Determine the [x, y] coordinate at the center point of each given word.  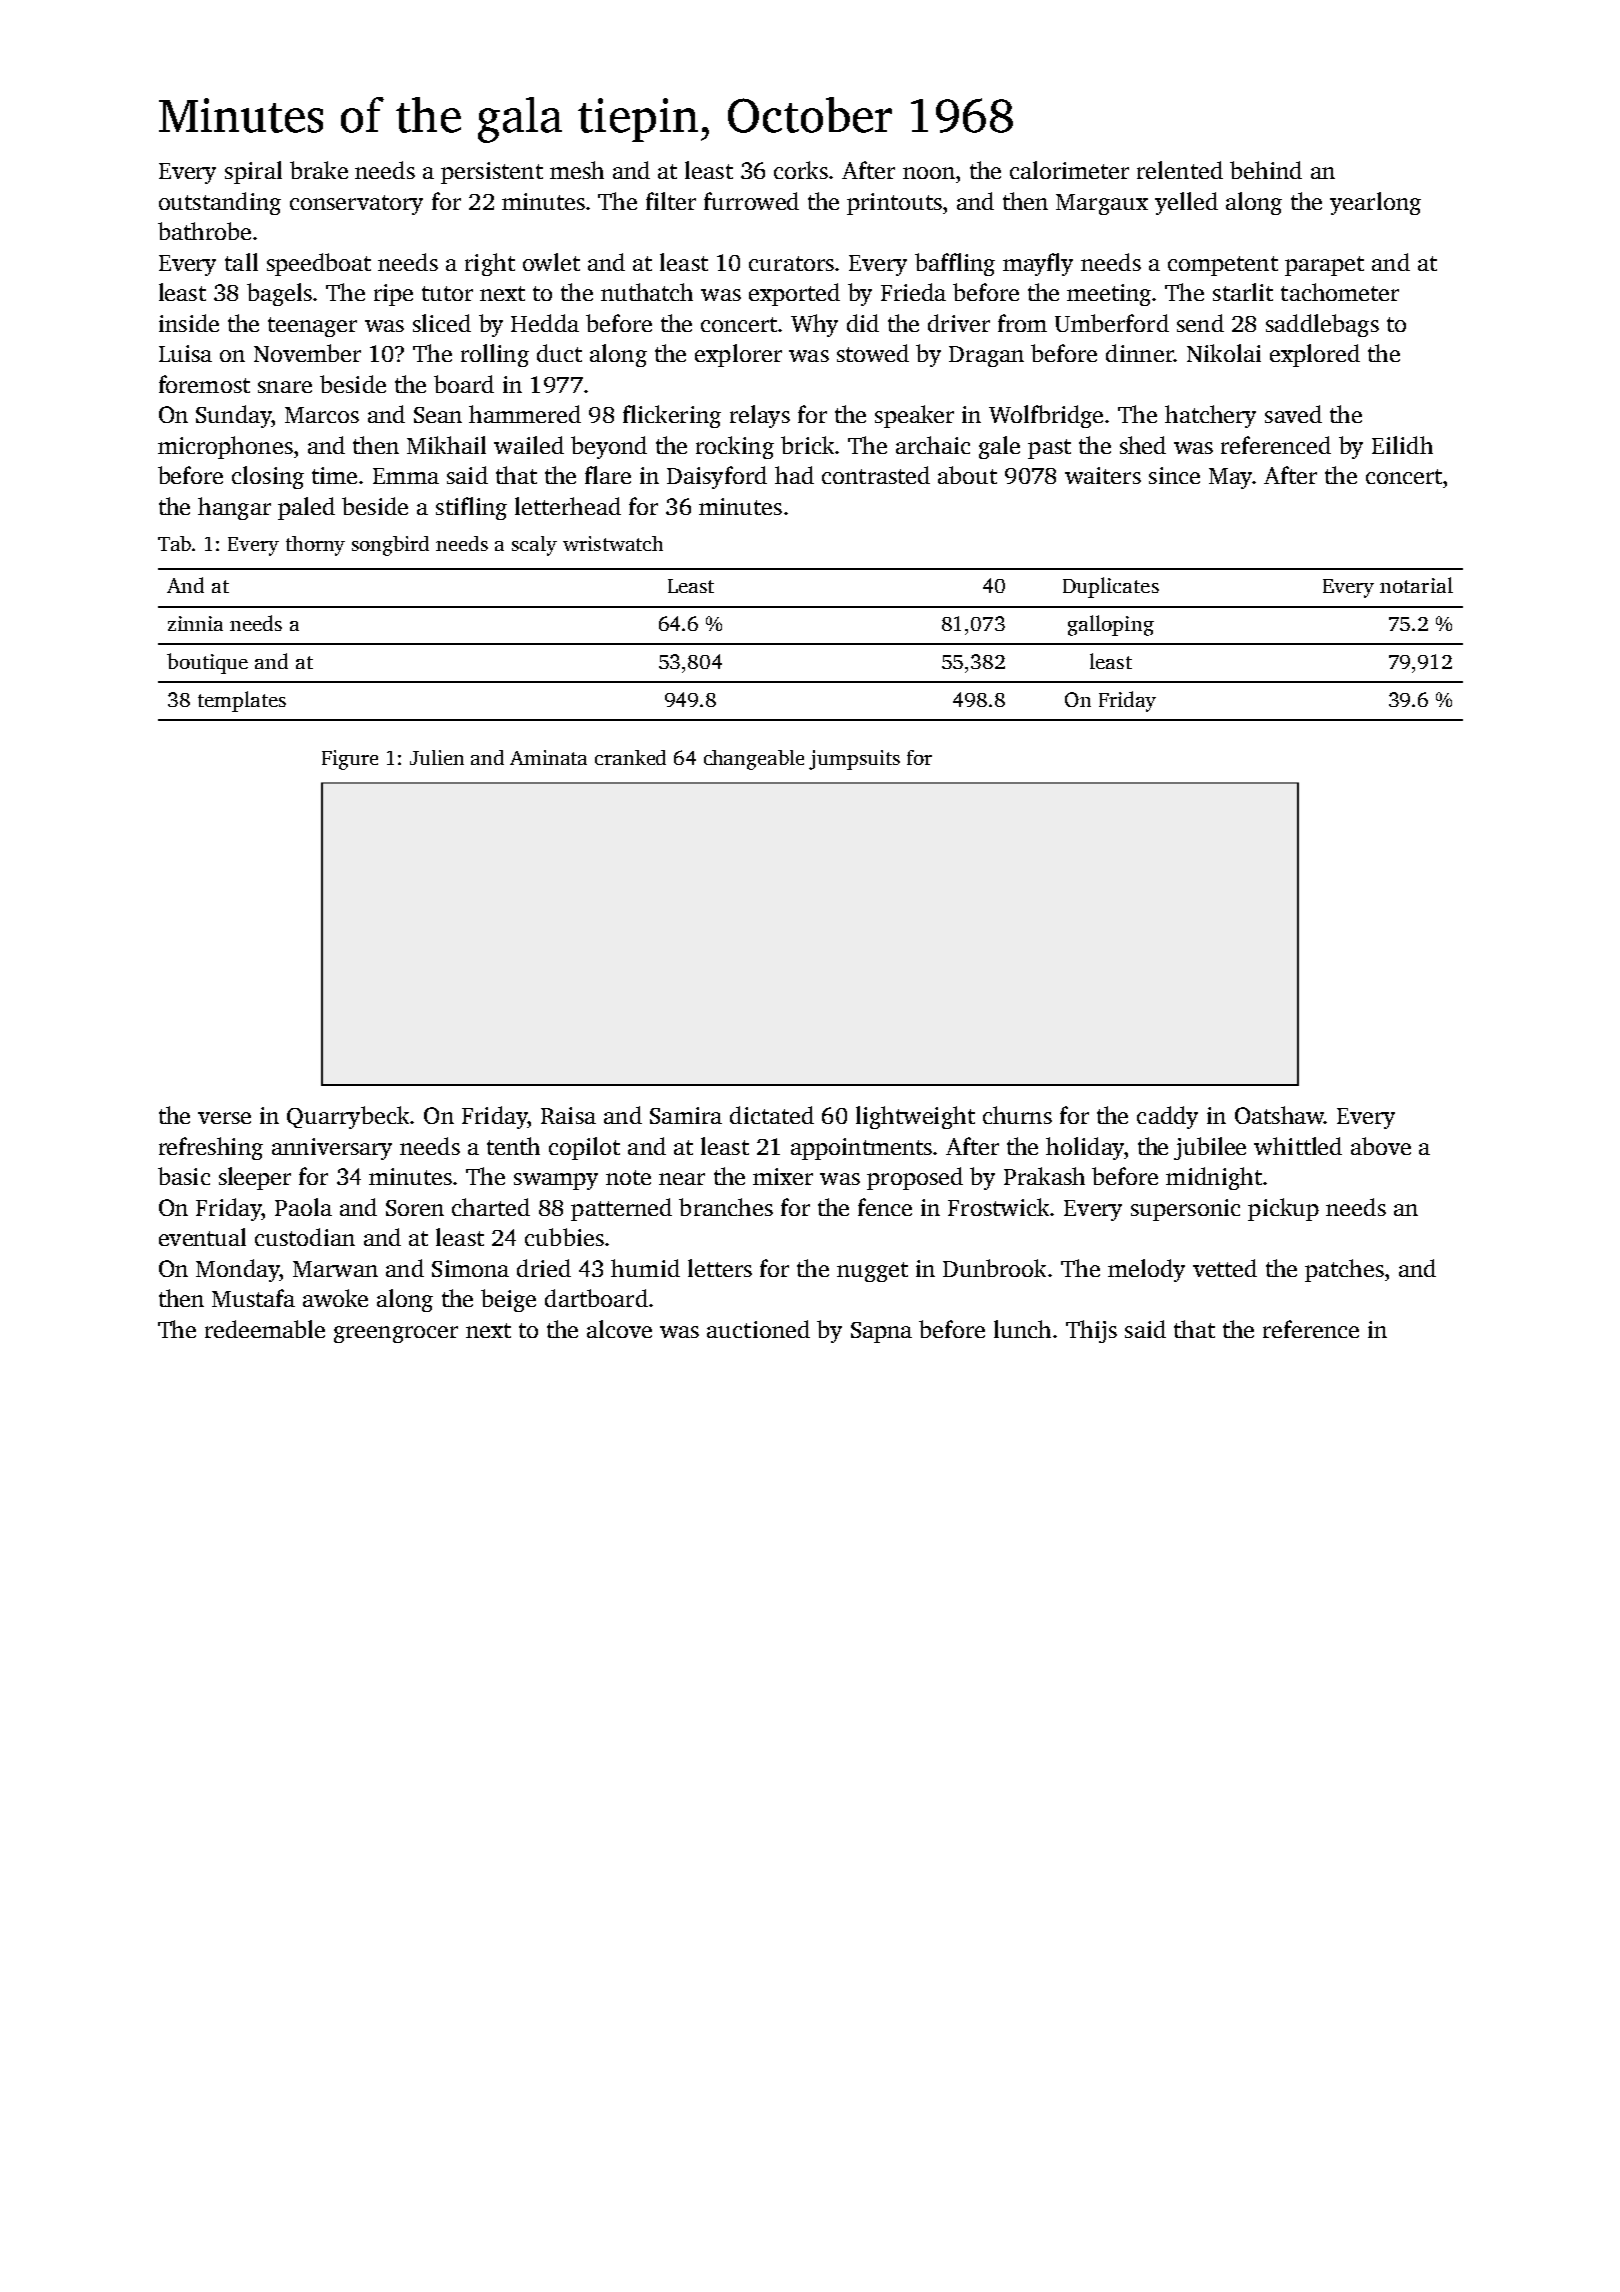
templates [242, 701]
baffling [955, 264]
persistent [492, 173]
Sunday [234, 416]
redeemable [265, 1329]
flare [608, 475]
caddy [1167, 1117]
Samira [686, 1115]
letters [720, 1268]
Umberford [1112, 323]
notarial [1416, 585]
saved [1293, 414]
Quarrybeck [348, 1117]
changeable [754, 760]
